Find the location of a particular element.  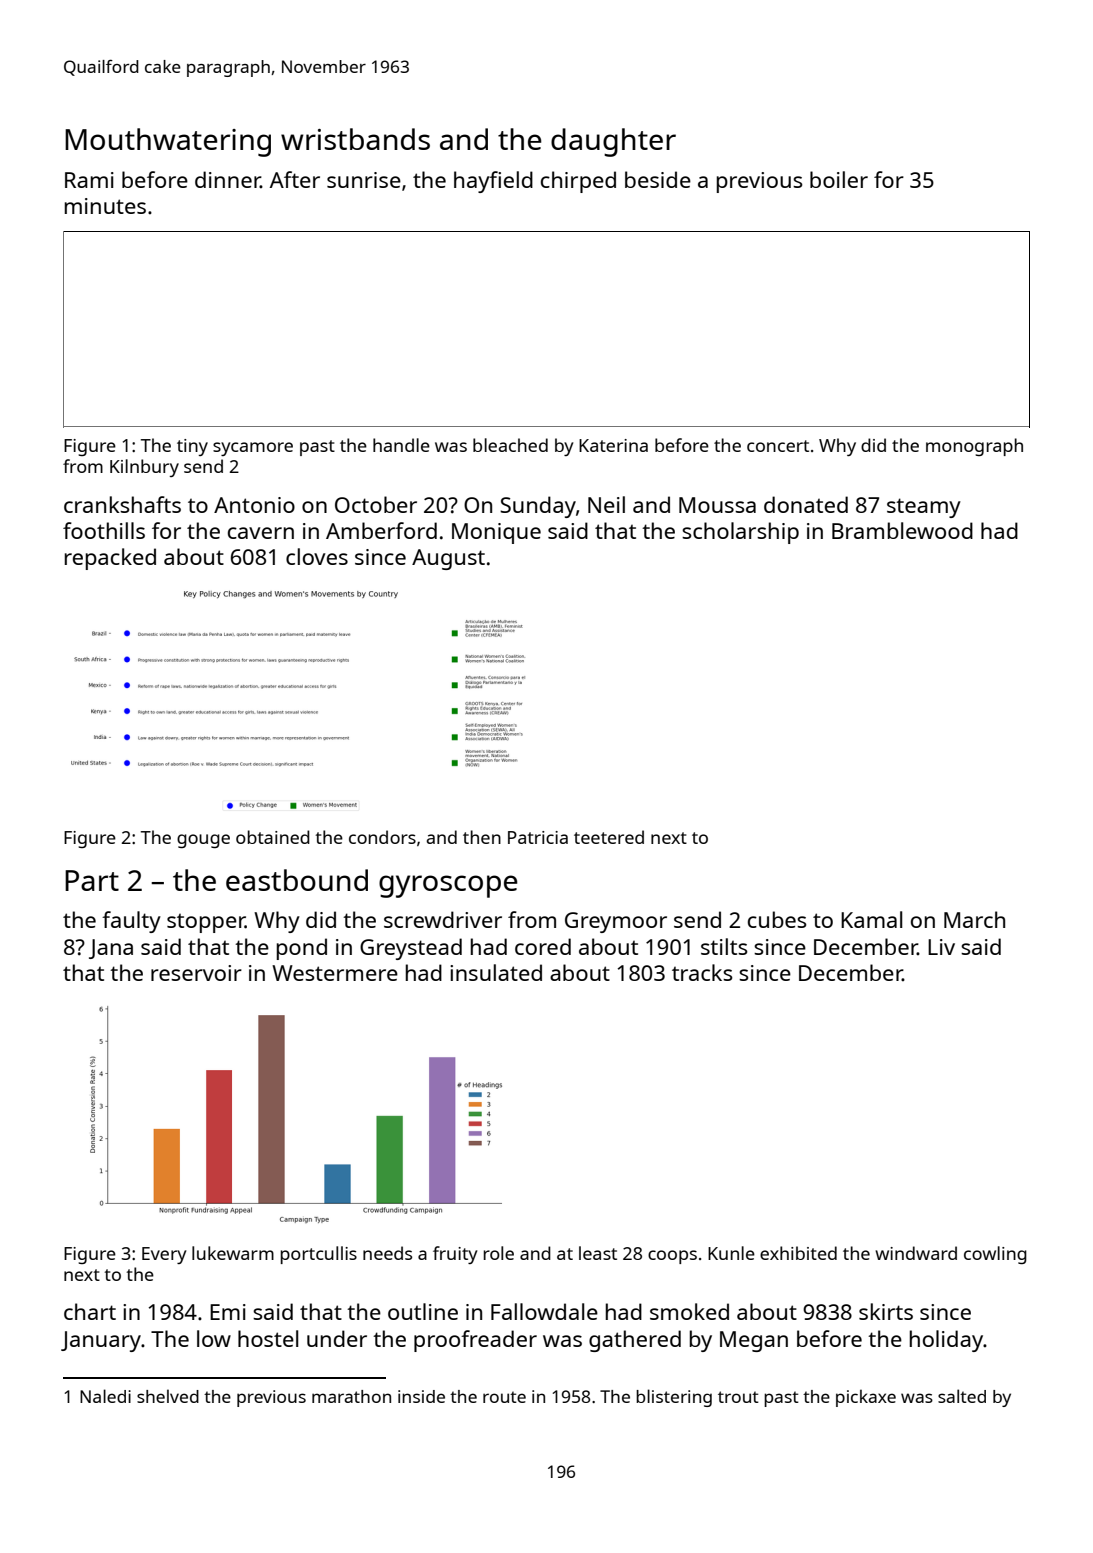

Monique is located at coordinates (496, 533).
